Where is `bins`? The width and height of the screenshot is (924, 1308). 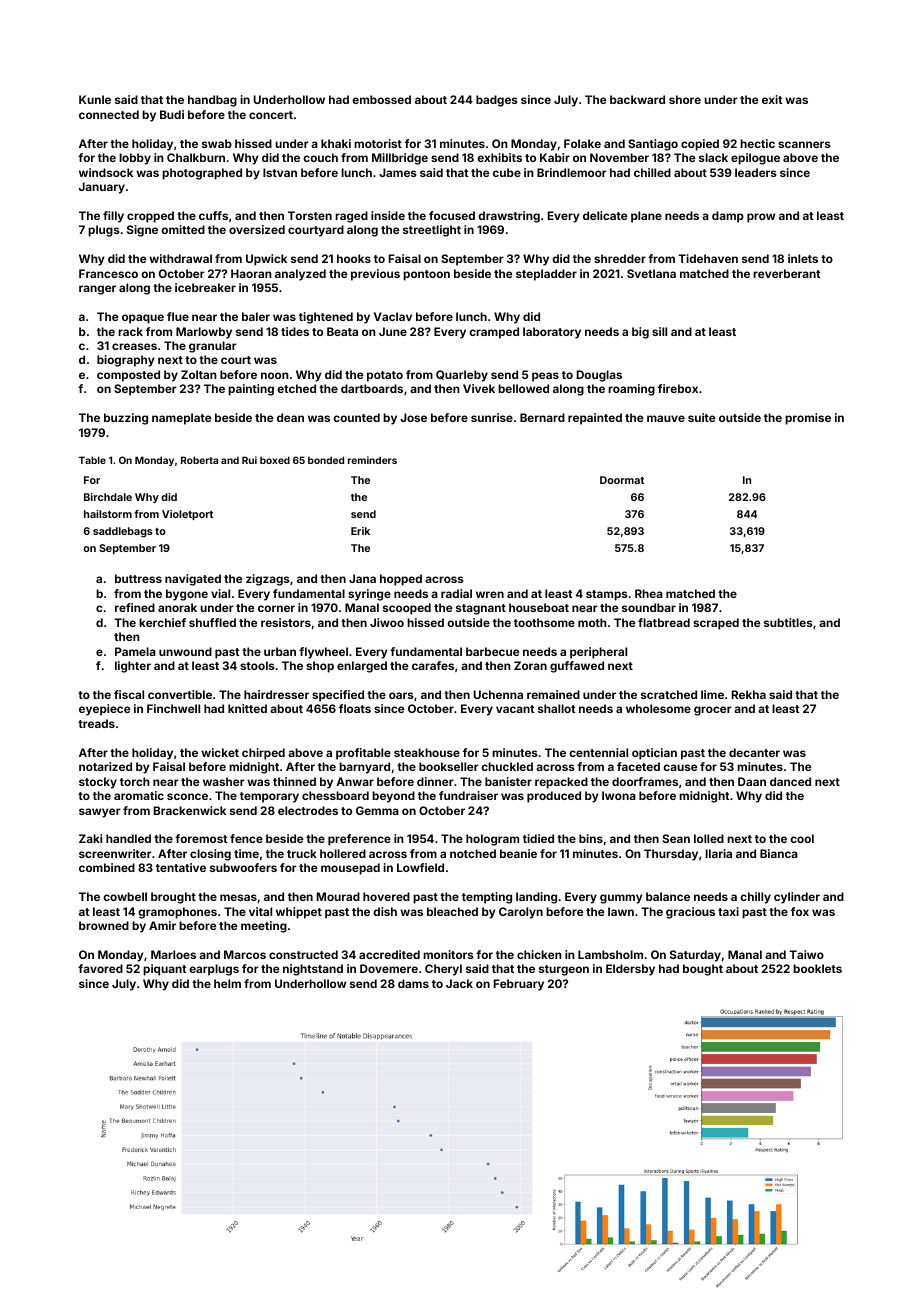 bins is located at coordinates (591, 838).
